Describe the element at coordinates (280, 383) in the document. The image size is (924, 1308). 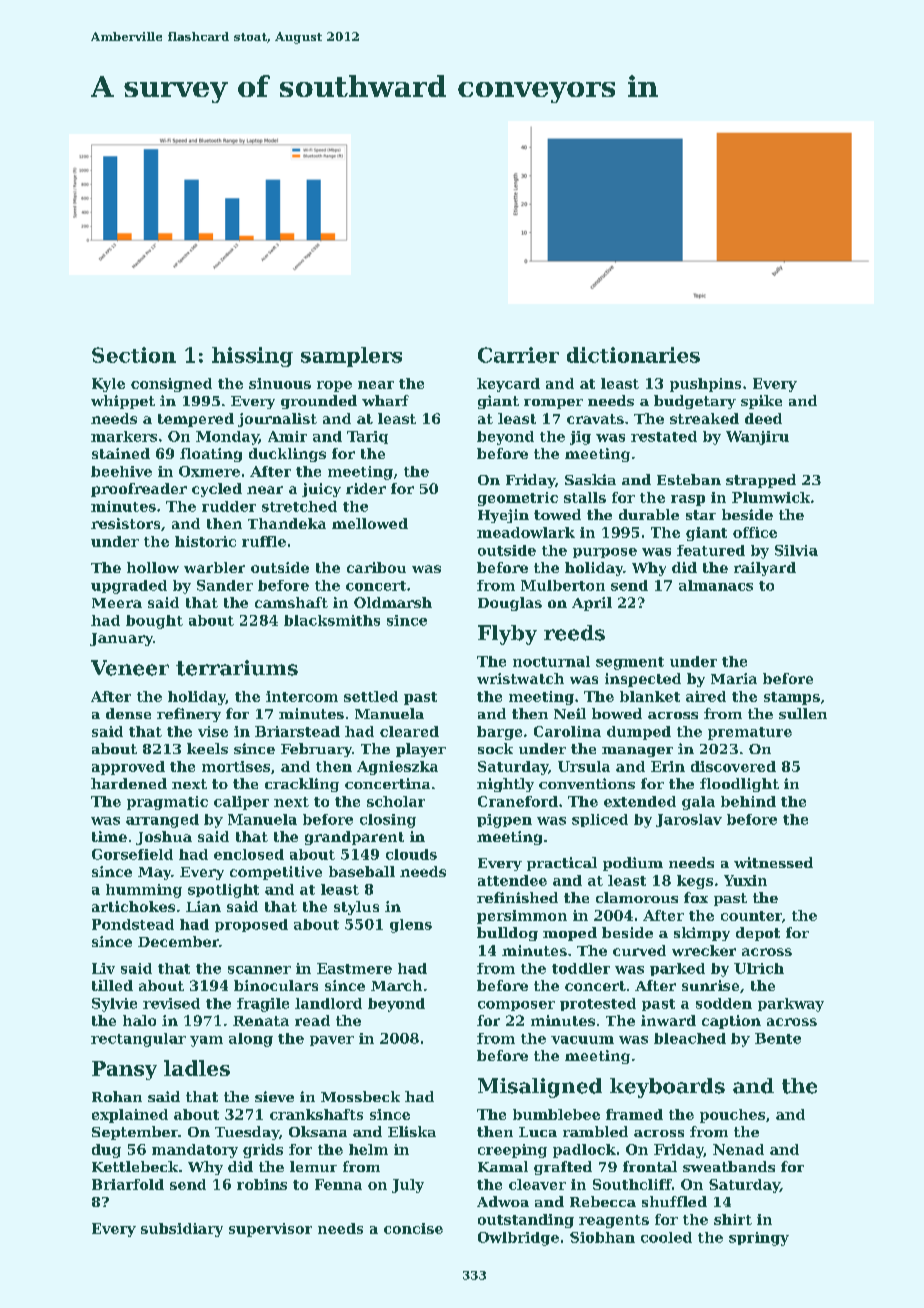
I see `sinuous` at that location.
